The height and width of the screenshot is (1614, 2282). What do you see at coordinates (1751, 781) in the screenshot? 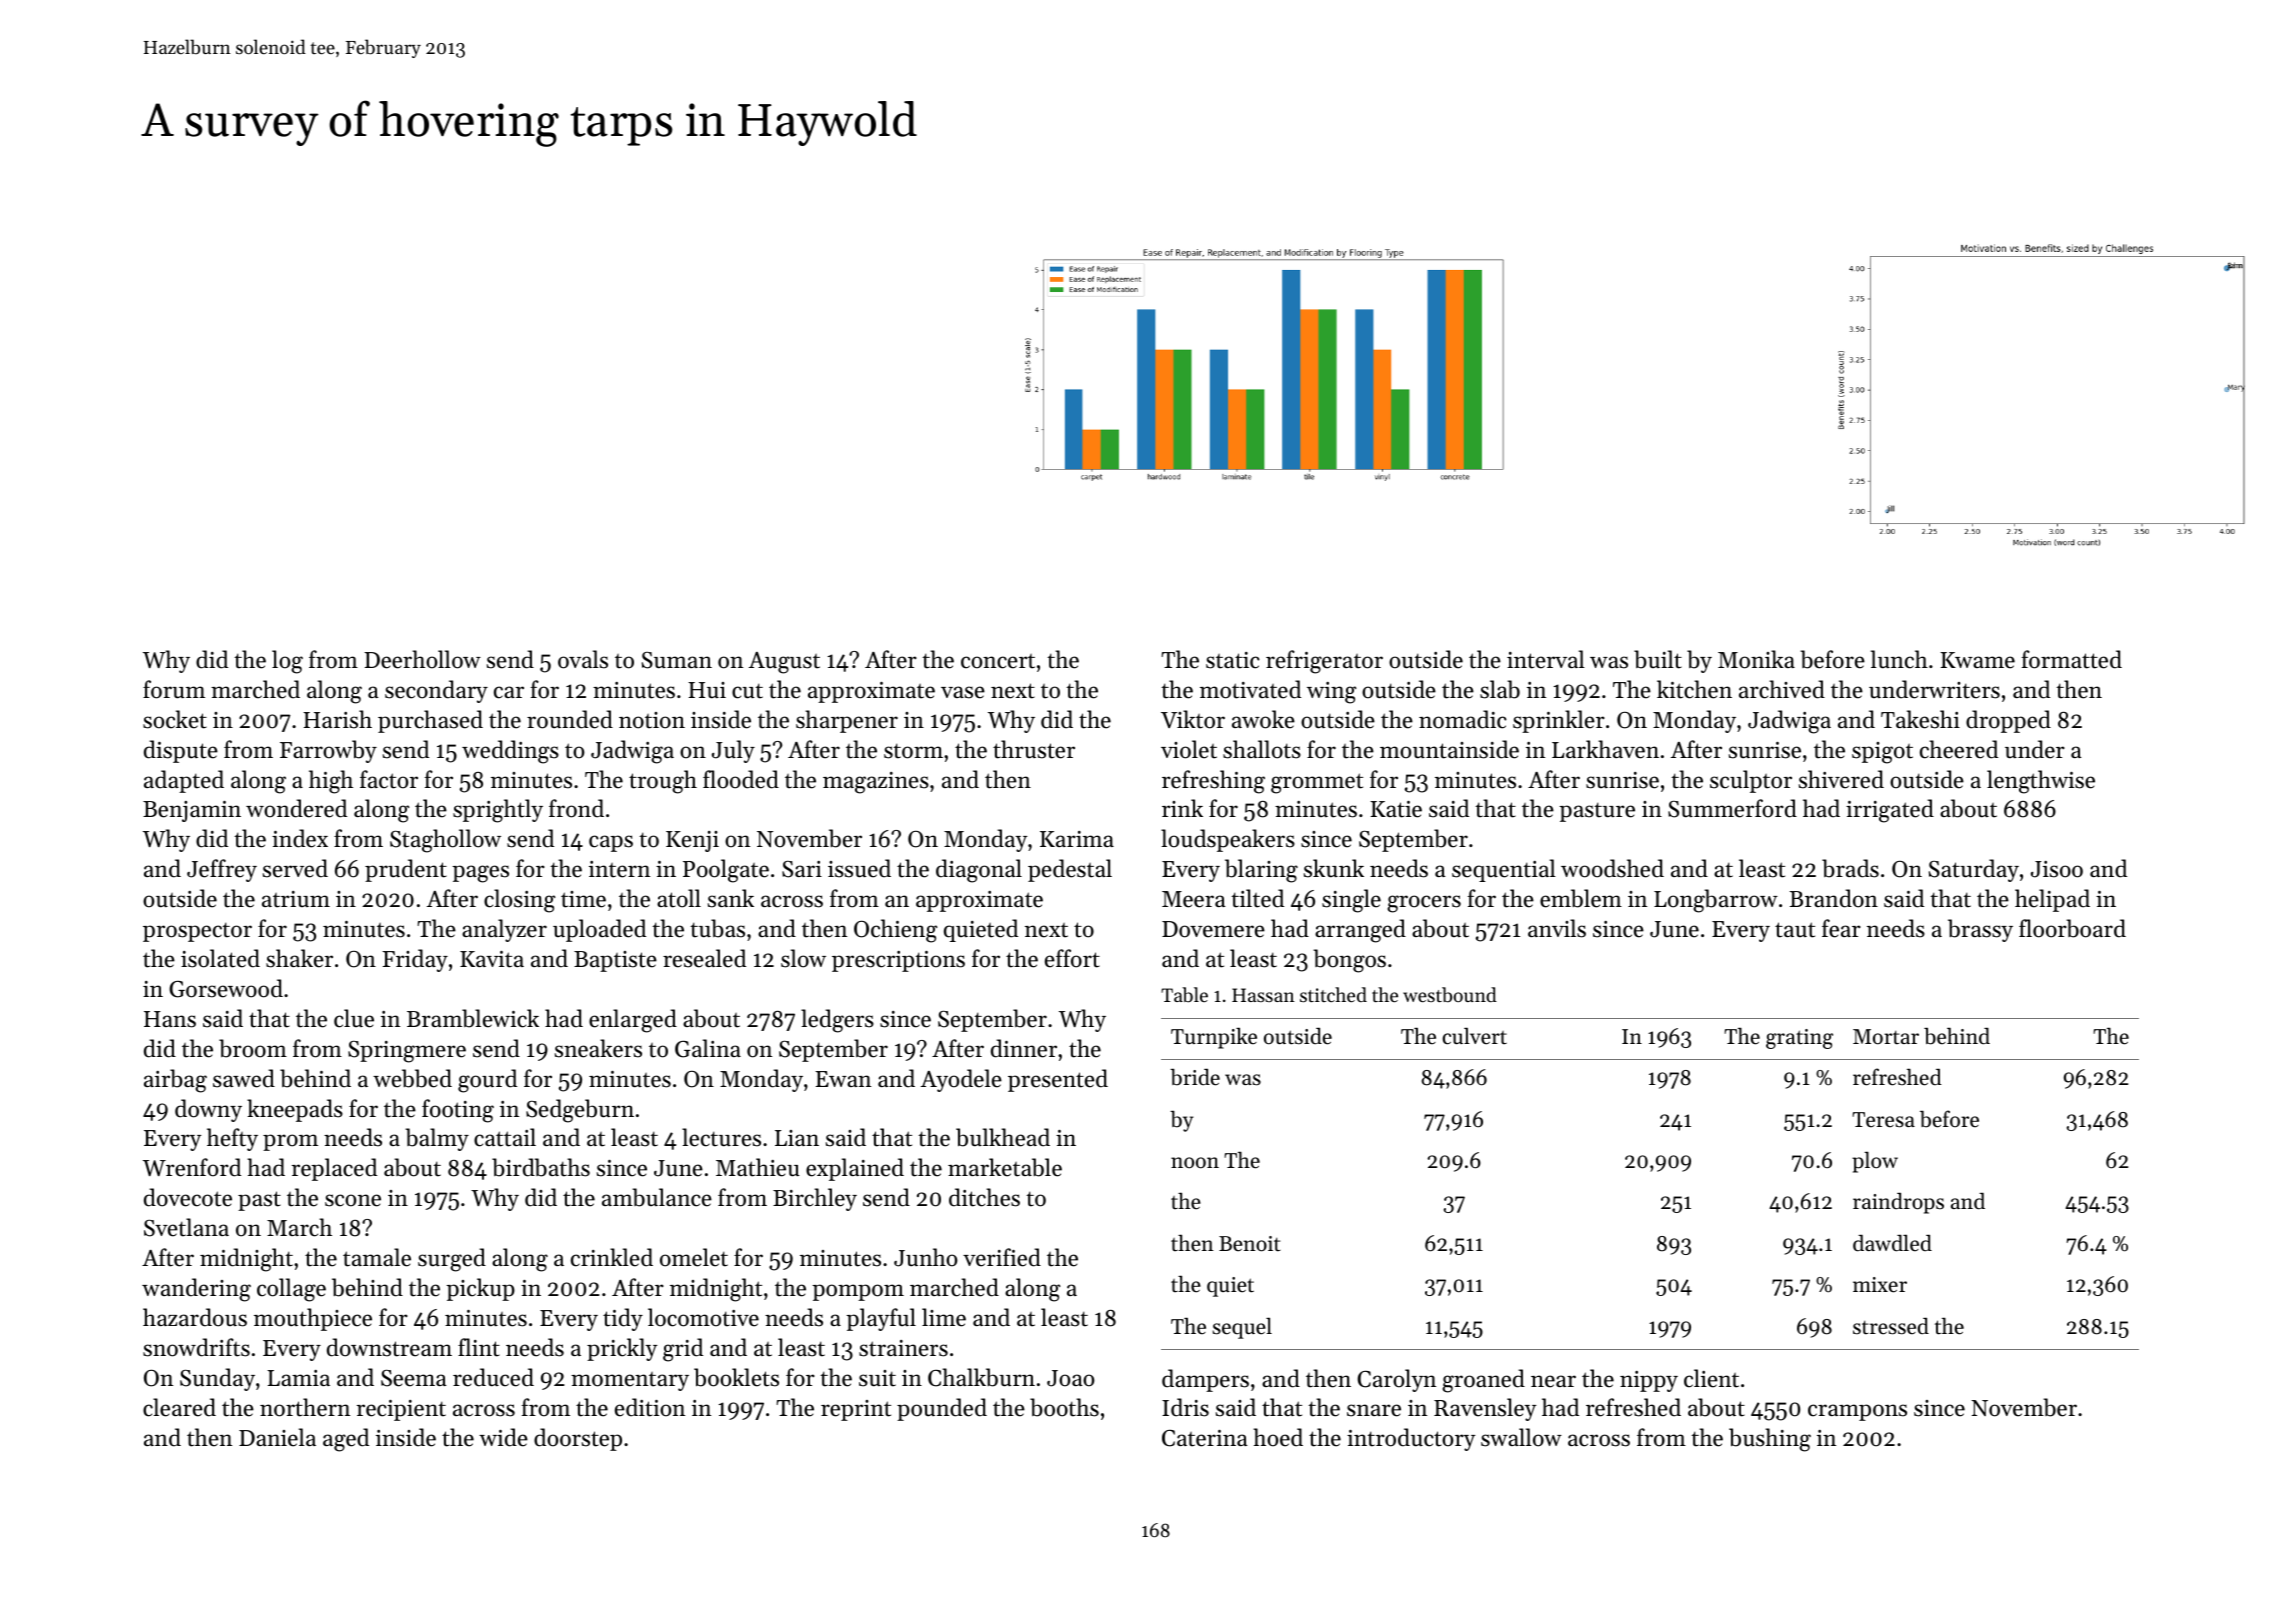
I see `sculptor` at bounding box center [1751, 781].
